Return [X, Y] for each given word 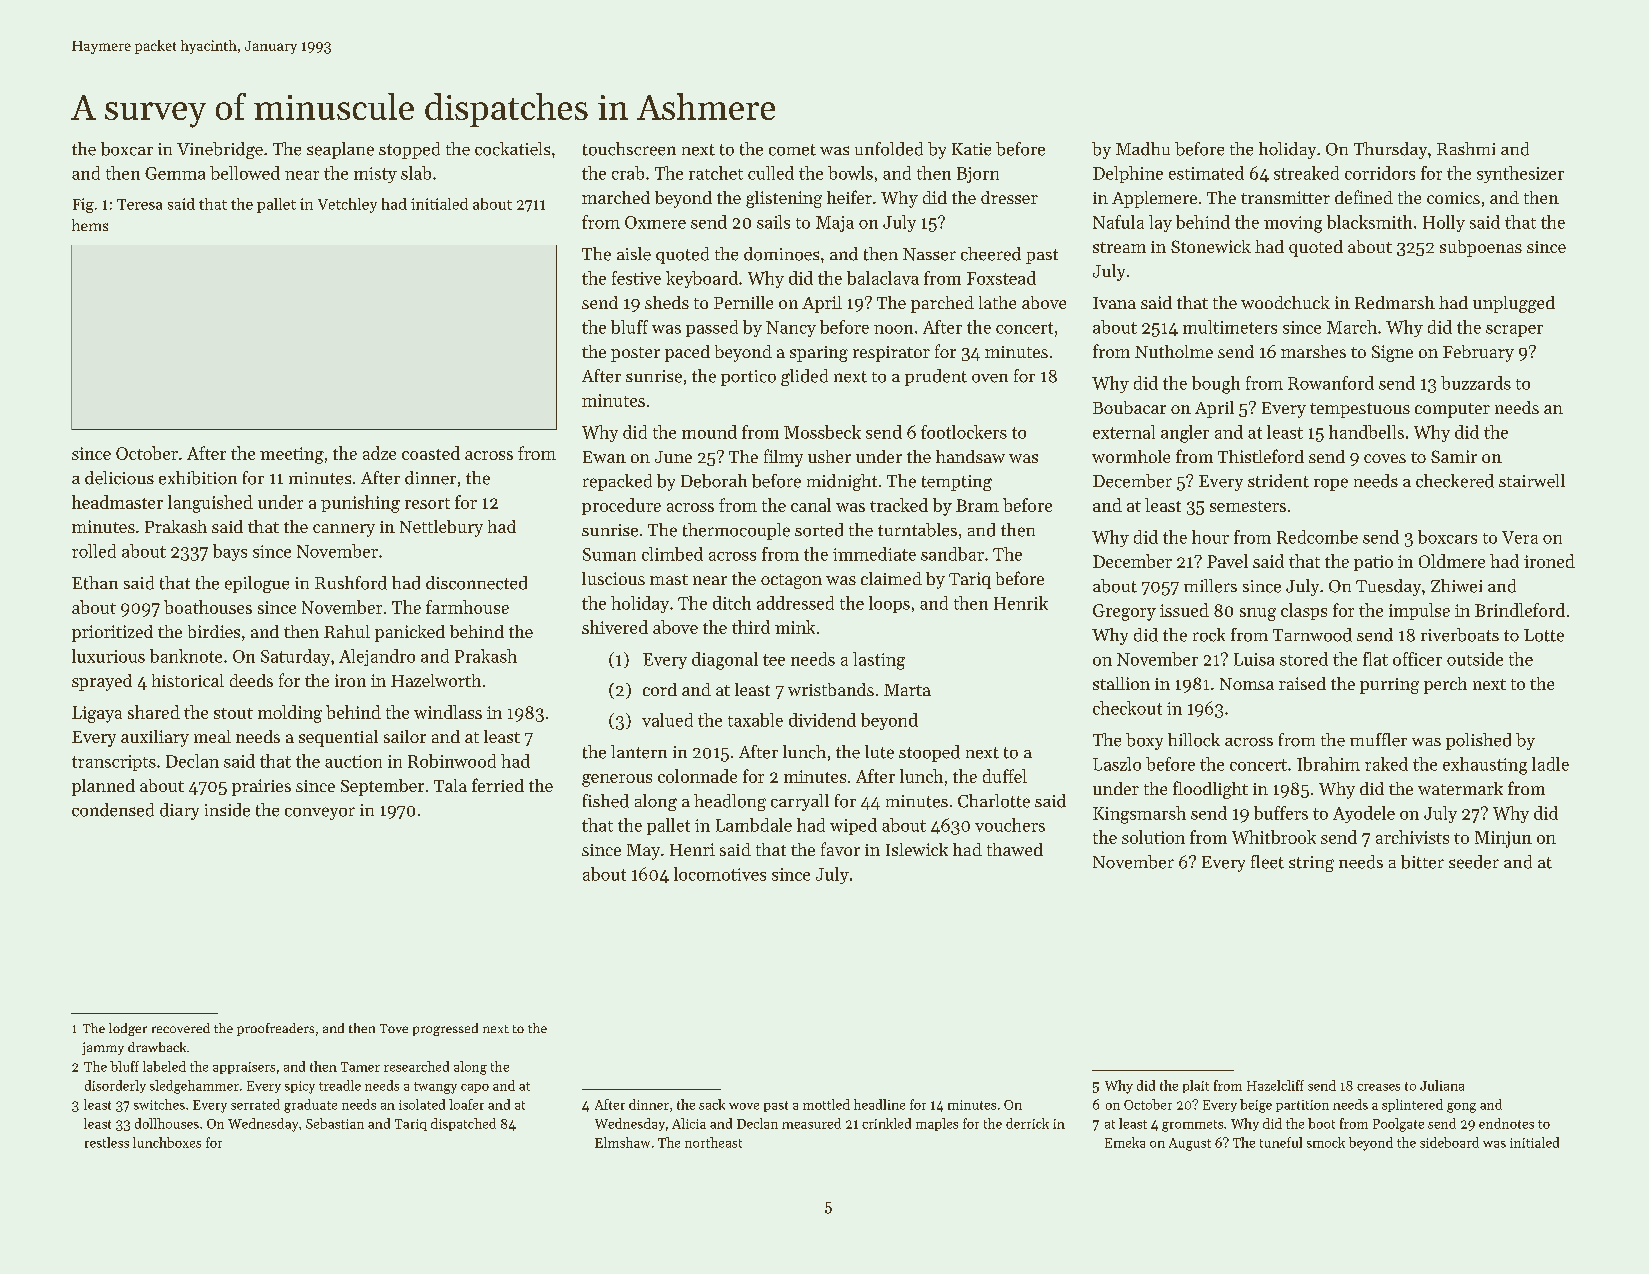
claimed [891, 578]
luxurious [108, 656]
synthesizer [1520, 174]
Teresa [139, 204]
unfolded [889, 149]
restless [107, 1142]
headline [879, 1104]
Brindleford [1520, 610]
